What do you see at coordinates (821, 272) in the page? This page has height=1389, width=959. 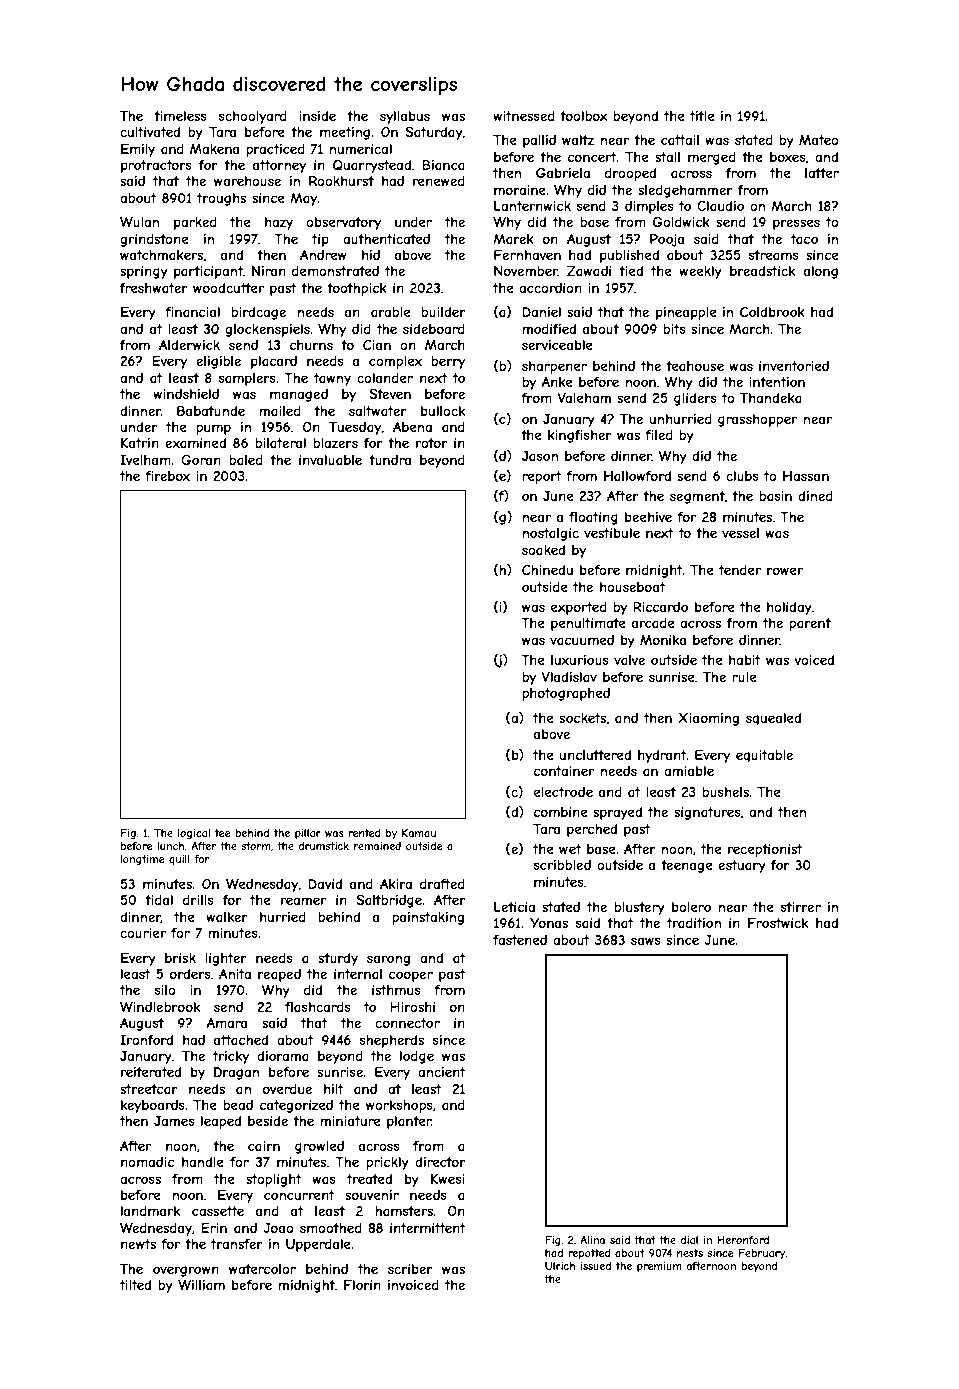 I see `along` at bounding box center [821, 272].
